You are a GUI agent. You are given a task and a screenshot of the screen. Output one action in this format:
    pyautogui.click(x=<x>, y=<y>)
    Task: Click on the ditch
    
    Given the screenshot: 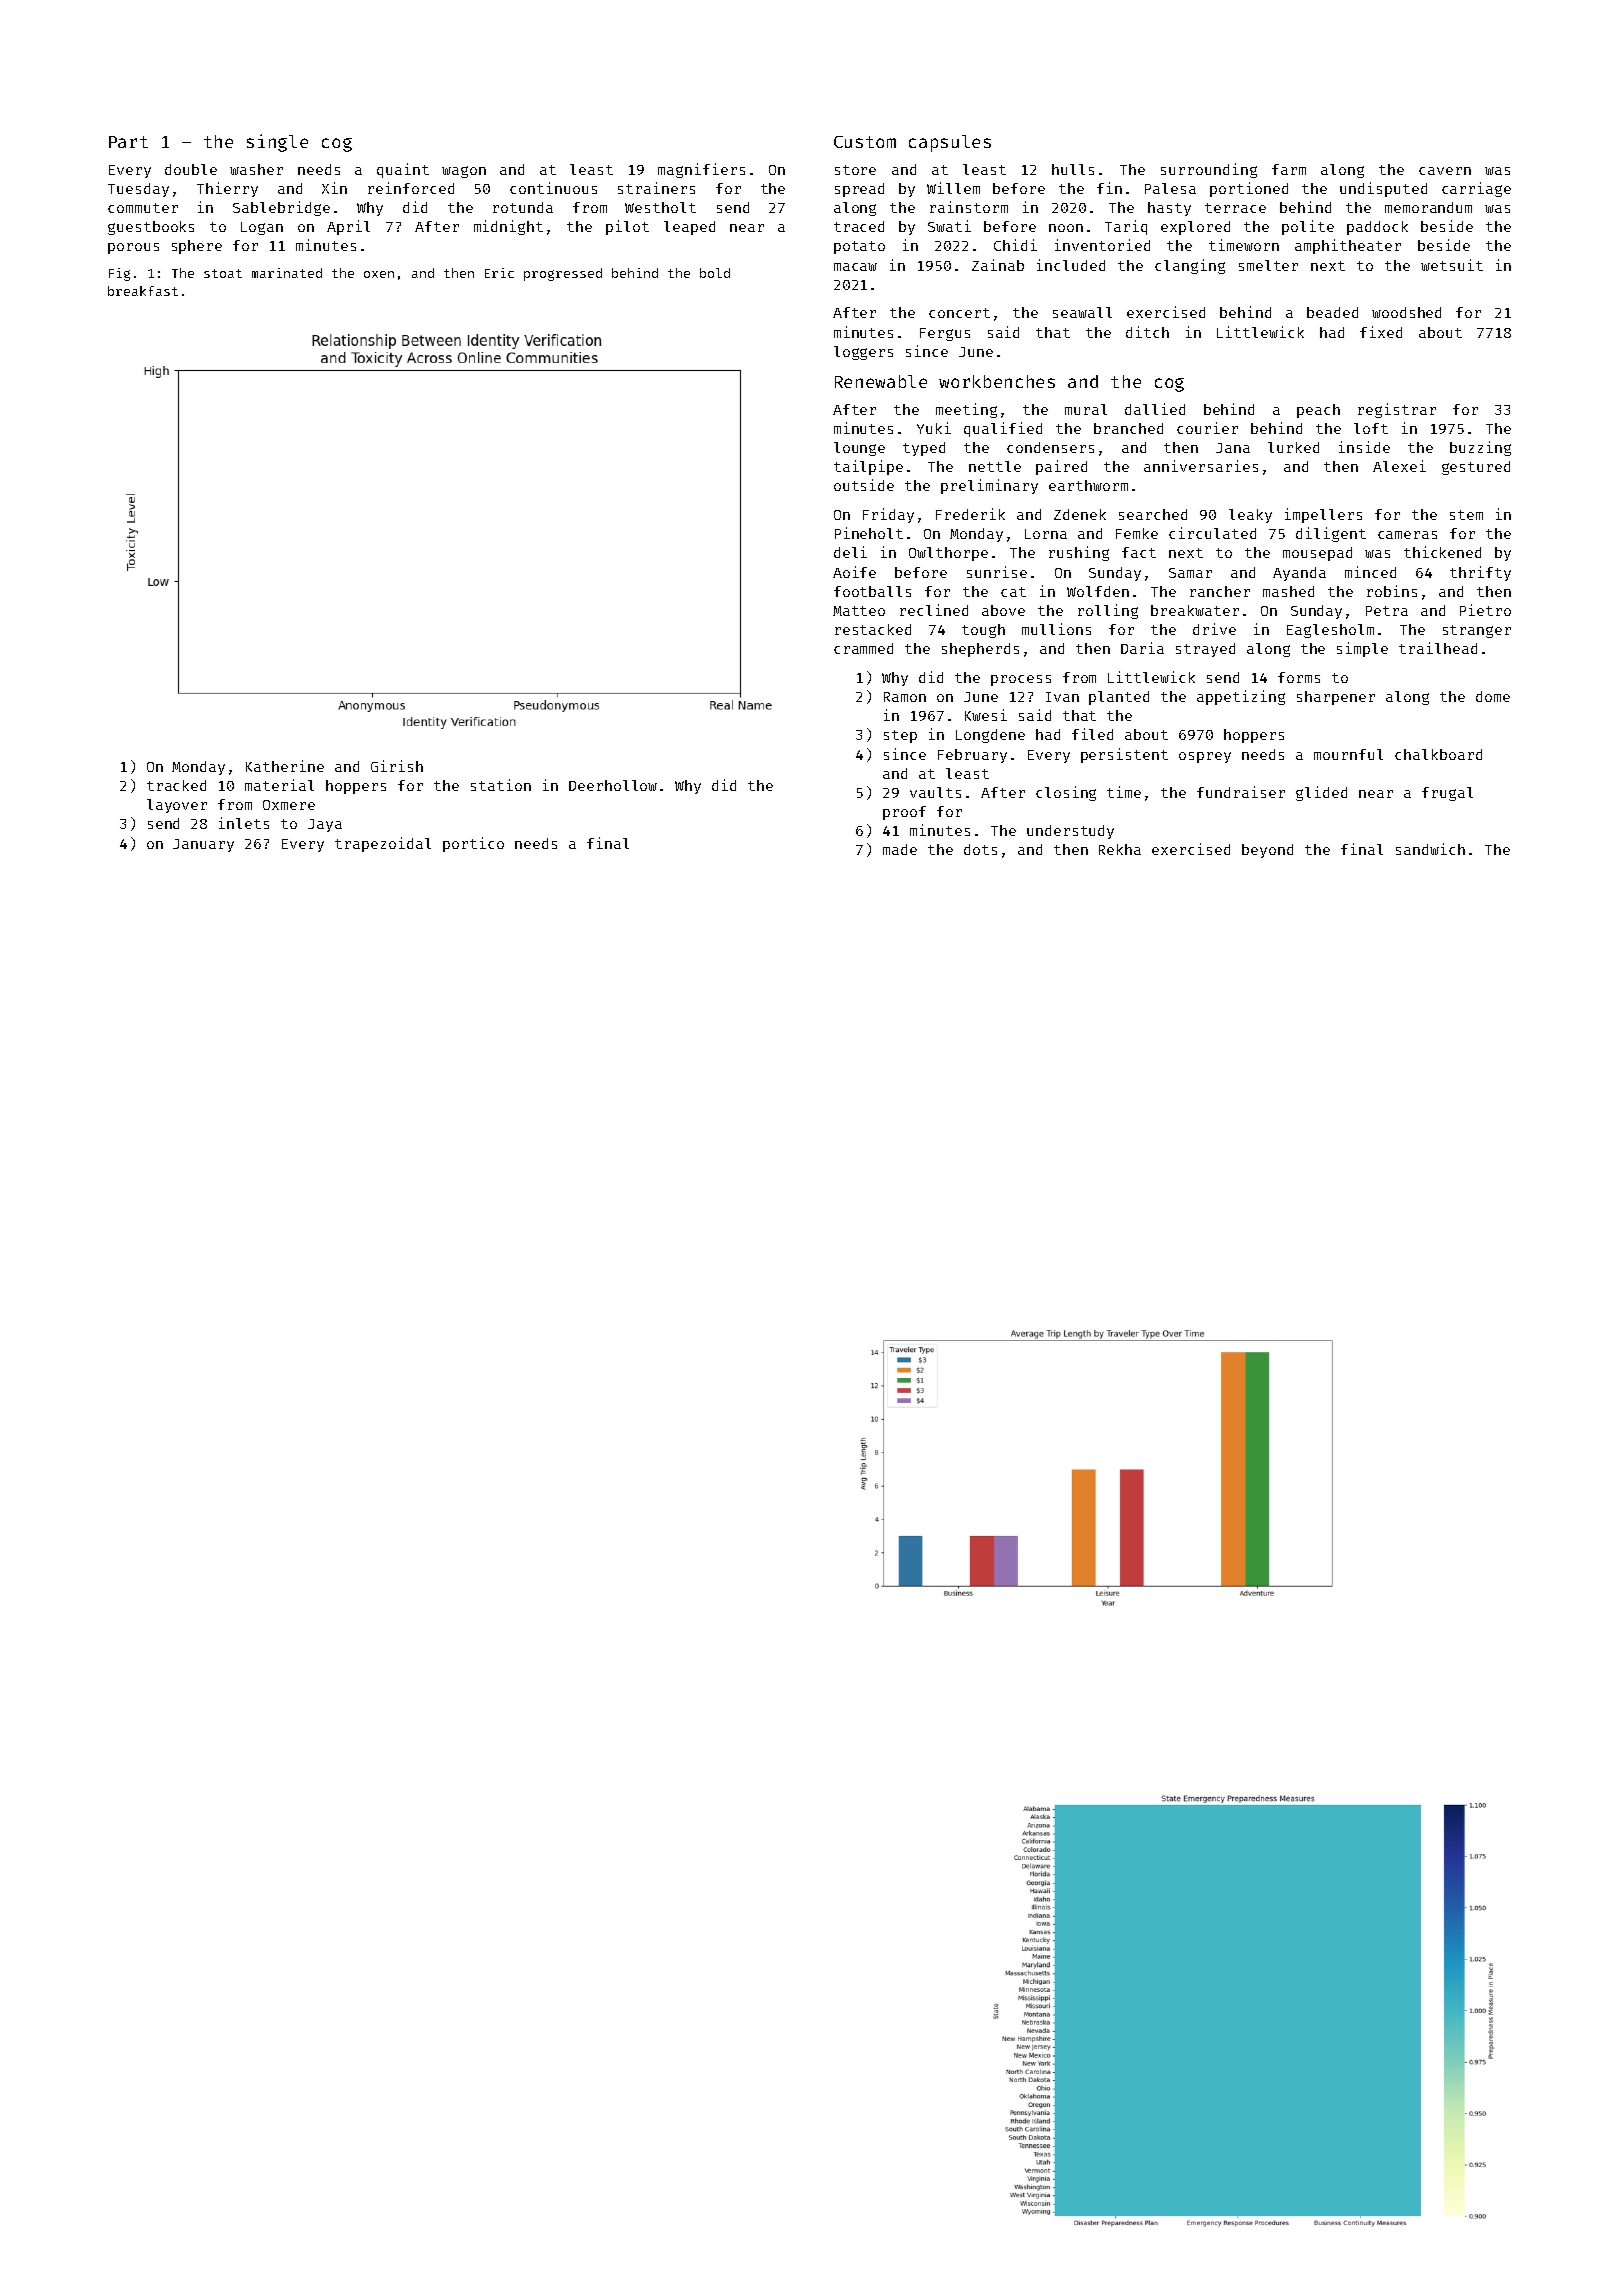 What is the action you would take?
    pyautogui.click(x=1147, y=332)
